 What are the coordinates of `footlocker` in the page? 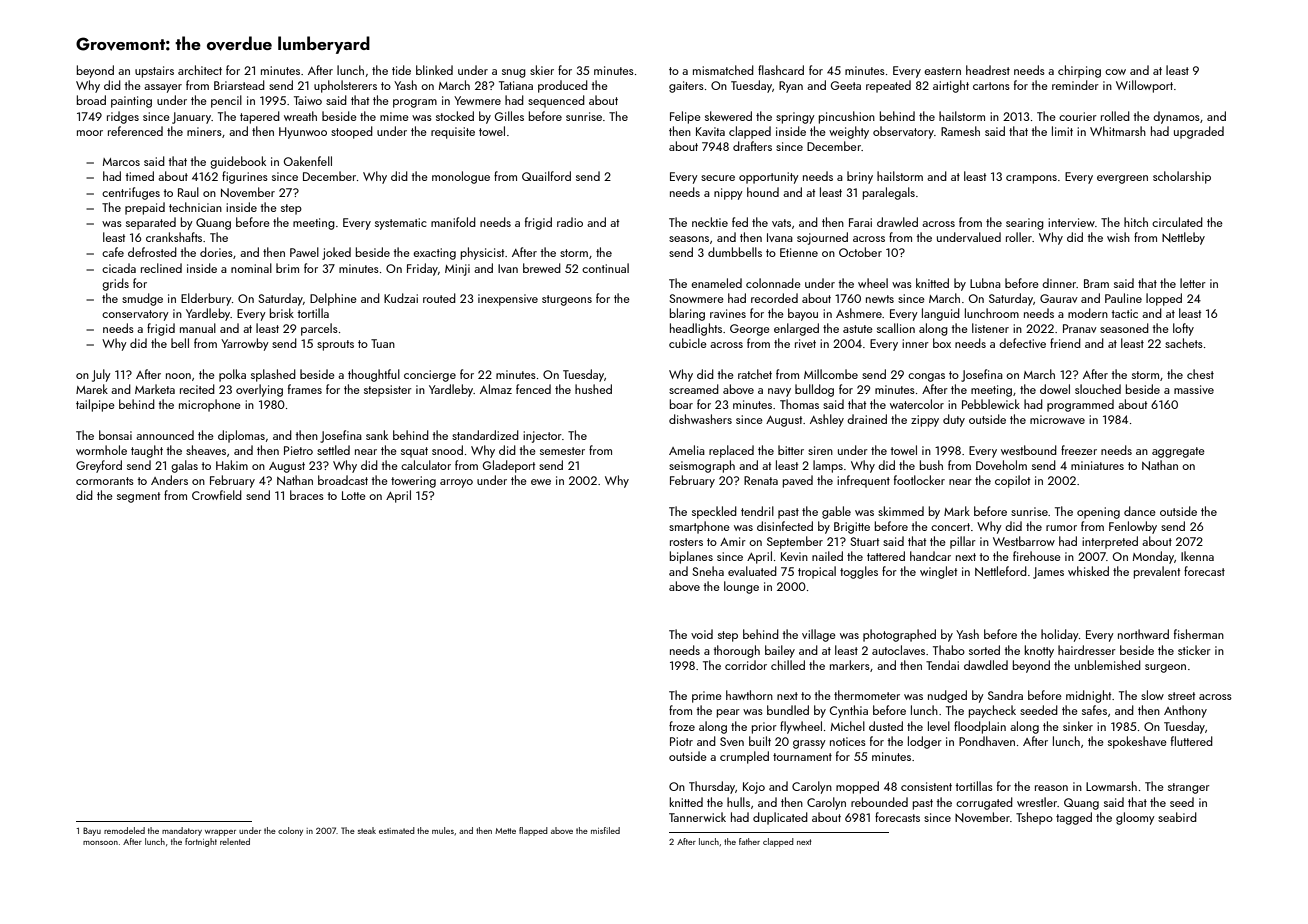 It's located at (919, 480).
